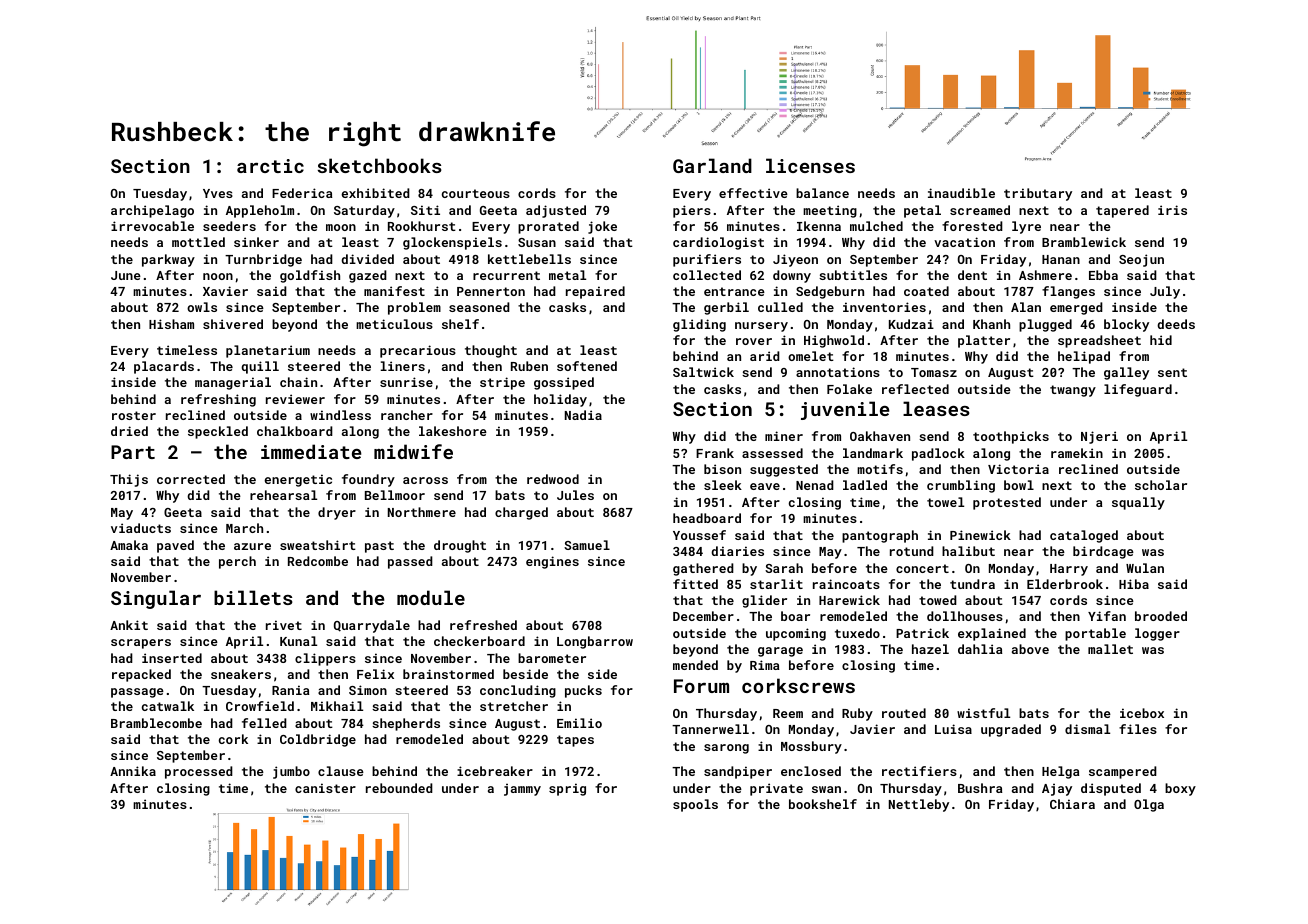 This image has height=924, width=1308. What do you see at coordinates (1161, 340) in the image?
I see `hid` at bounding box center [1161, 340].
